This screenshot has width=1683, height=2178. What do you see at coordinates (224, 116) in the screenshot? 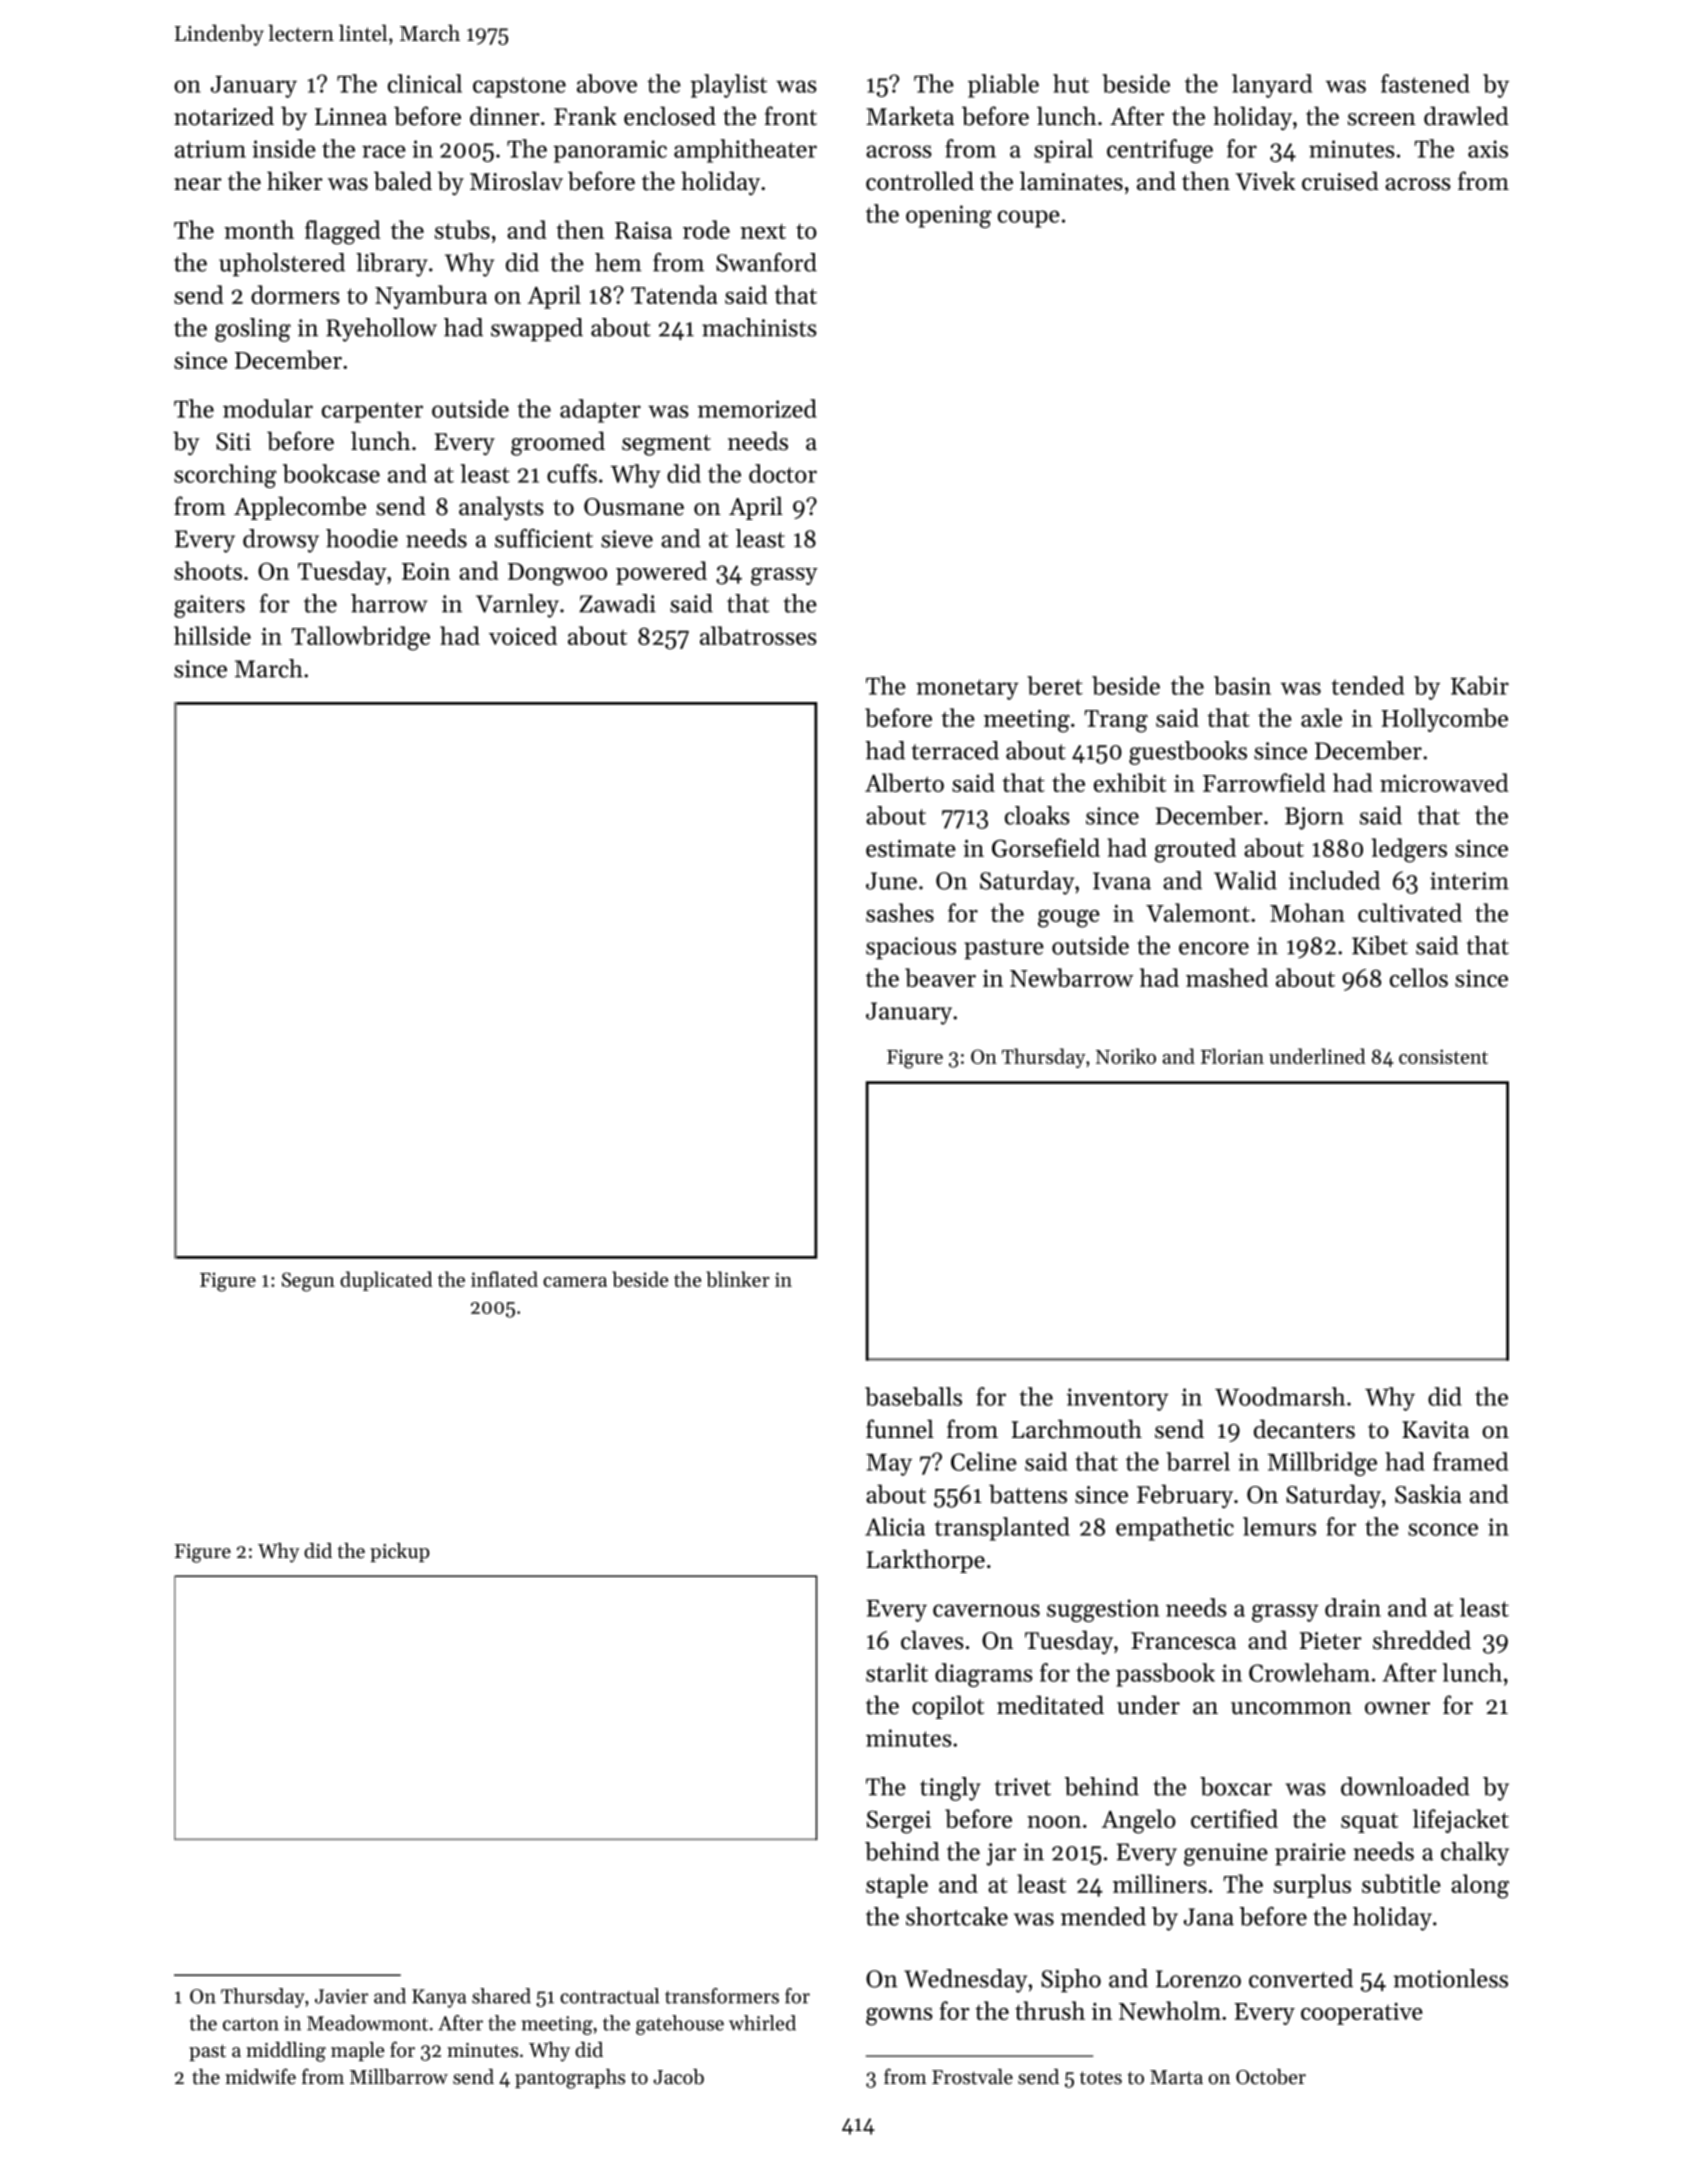
I see `notarized` at bounding box center [224, 116].
